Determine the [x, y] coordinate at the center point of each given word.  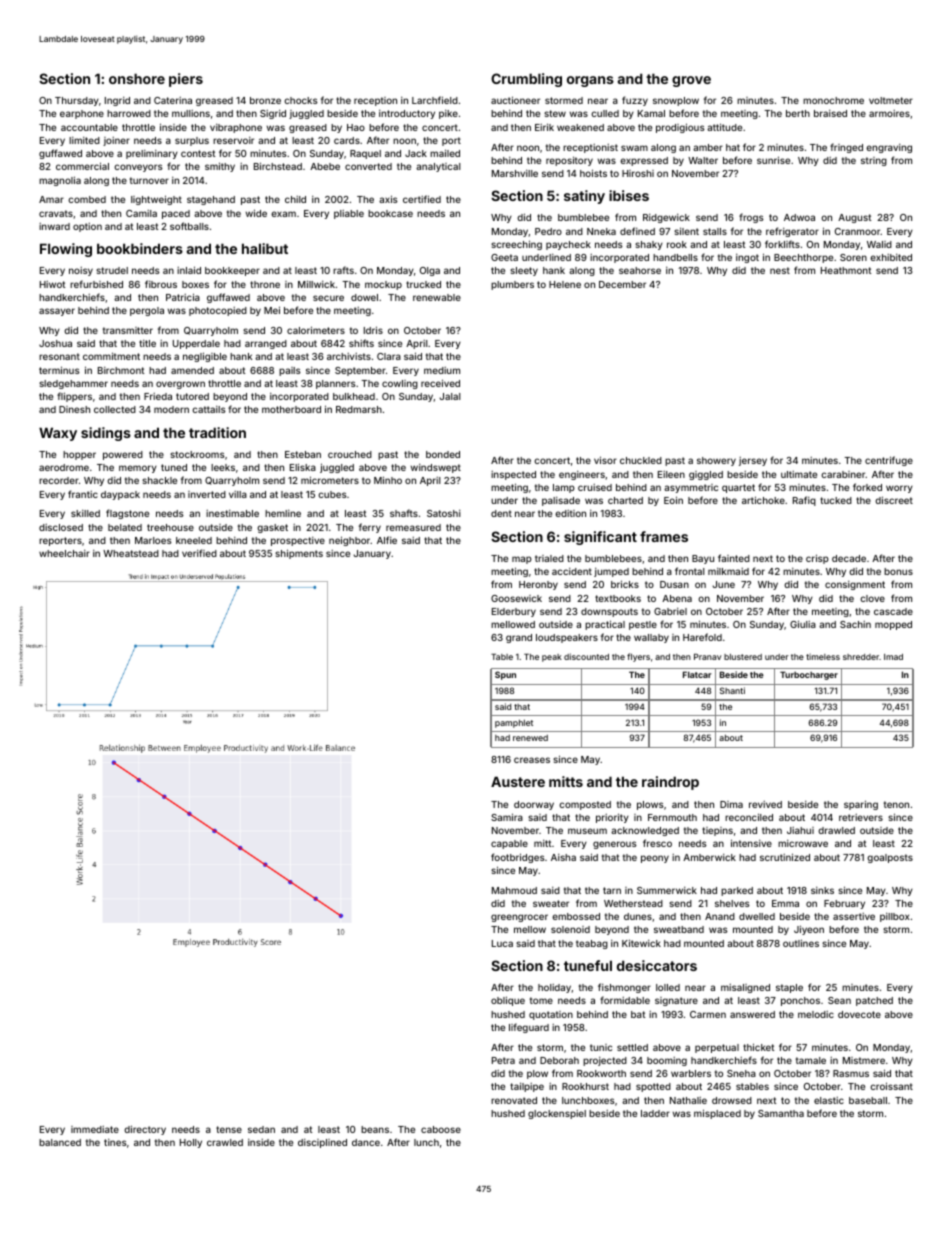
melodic [816, 1014]
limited [84, 140]
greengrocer [519, 918]
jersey [753, 461]
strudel [112, 270]
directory [145, 1130]
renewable [437, 297]
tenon [896, 804]
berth [798, 113]
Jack [416, 153]
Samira [507, 817]
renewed [530, 738]
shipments [299, 554]
